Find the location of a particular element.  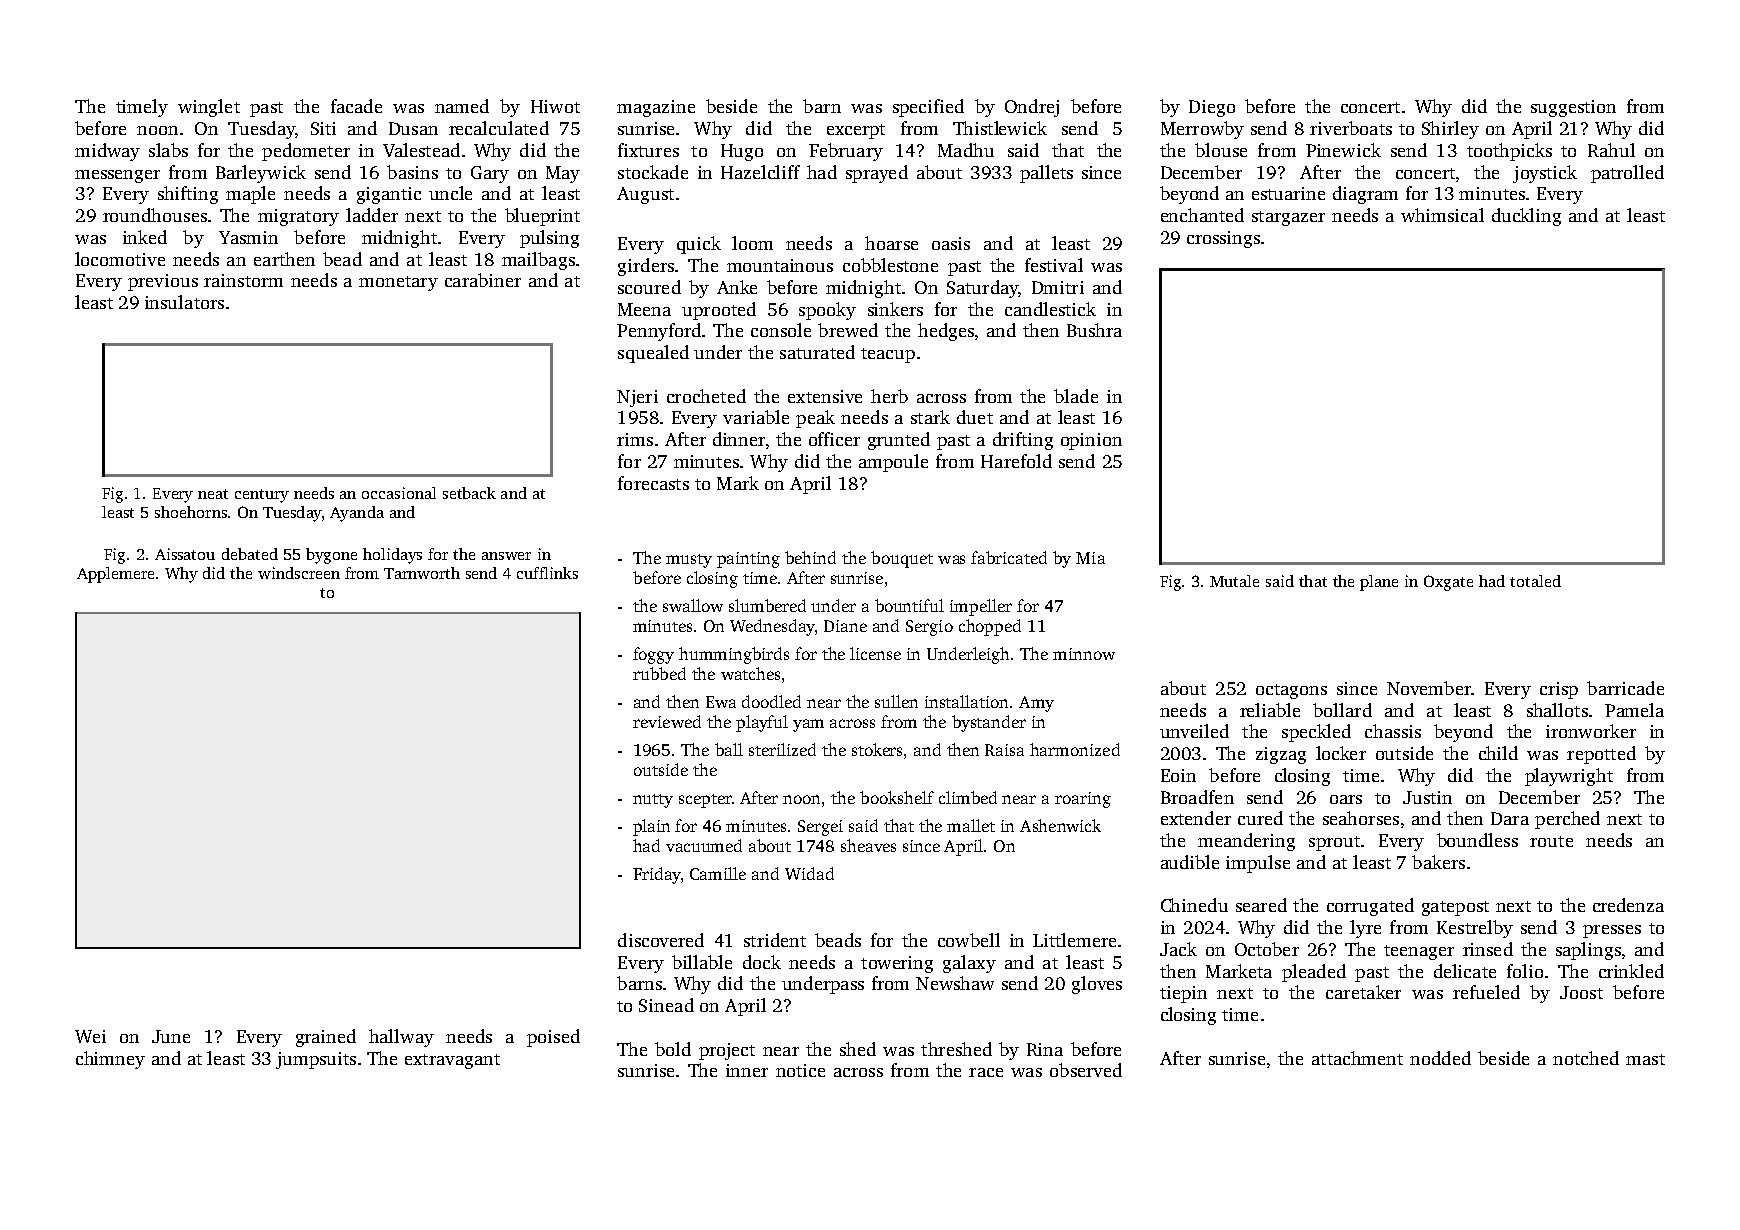

Oxgate is located at coordinates (1448, 583).
